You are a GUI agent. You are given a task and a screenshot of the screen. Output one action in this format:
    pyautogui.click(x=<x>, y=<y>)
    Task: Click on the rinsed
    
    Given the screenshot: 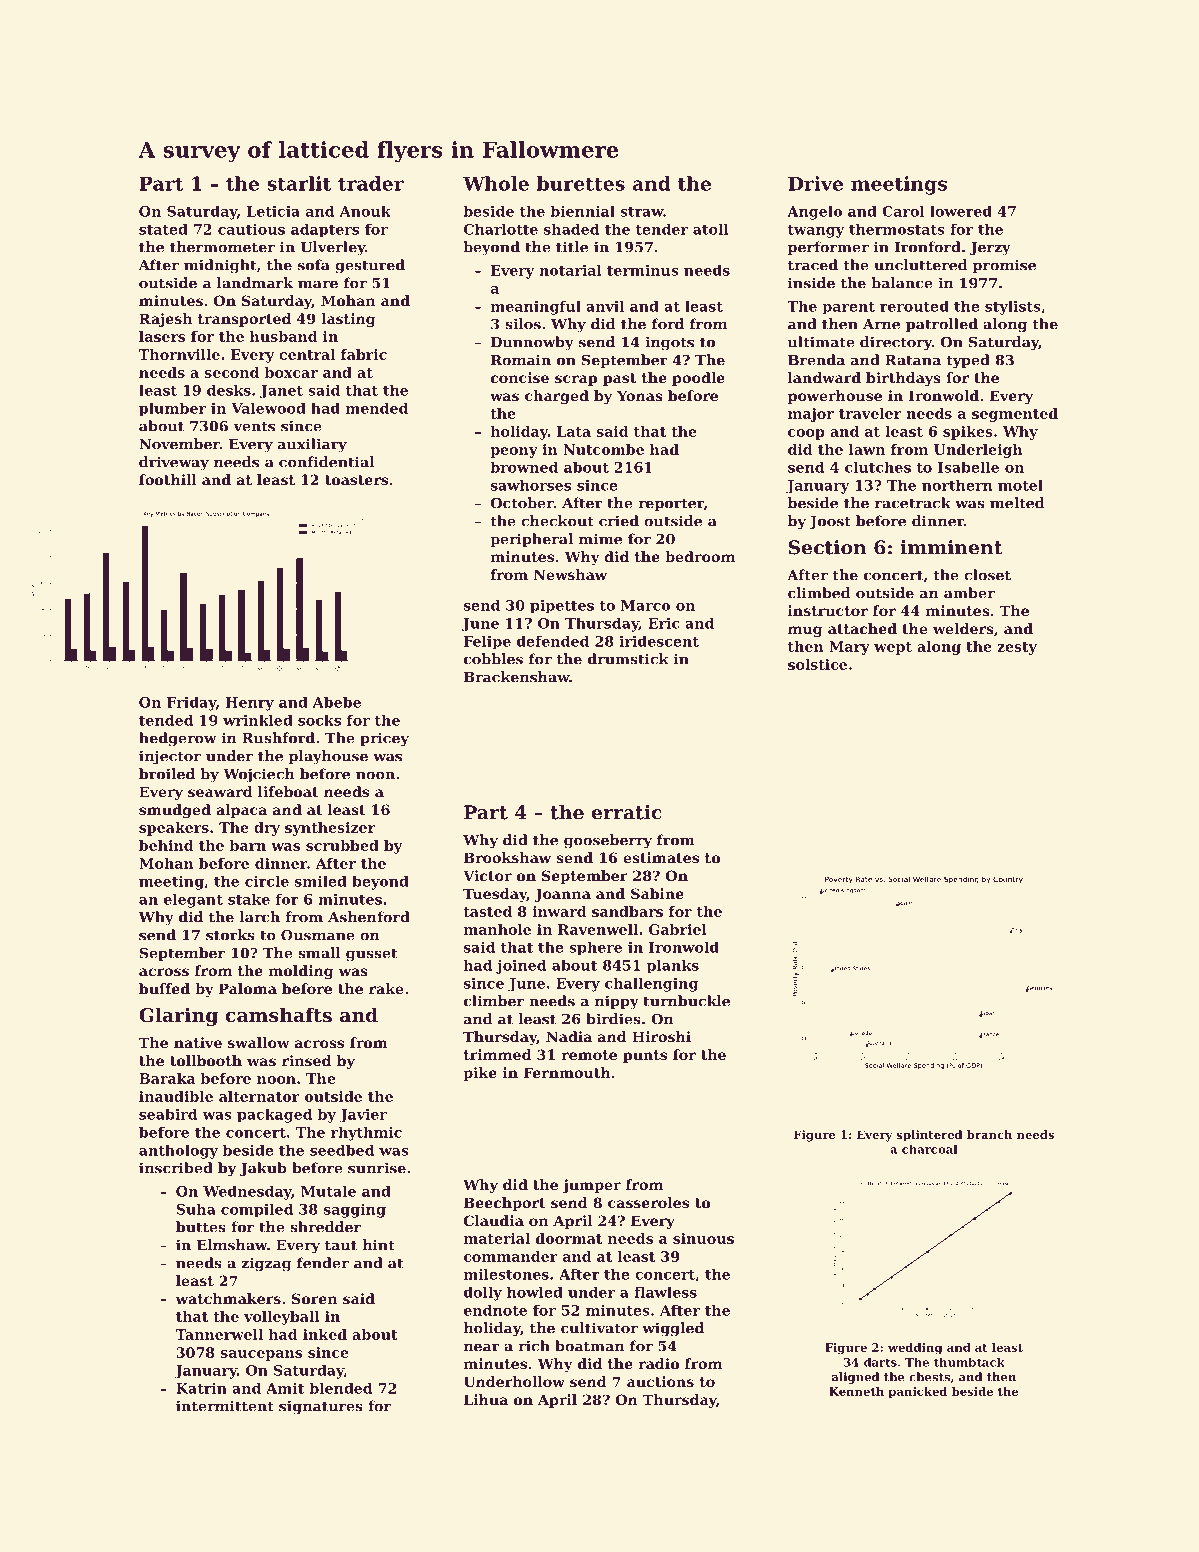 What is the action you would take?
    pyautogui.click(x=306, y=1060)
